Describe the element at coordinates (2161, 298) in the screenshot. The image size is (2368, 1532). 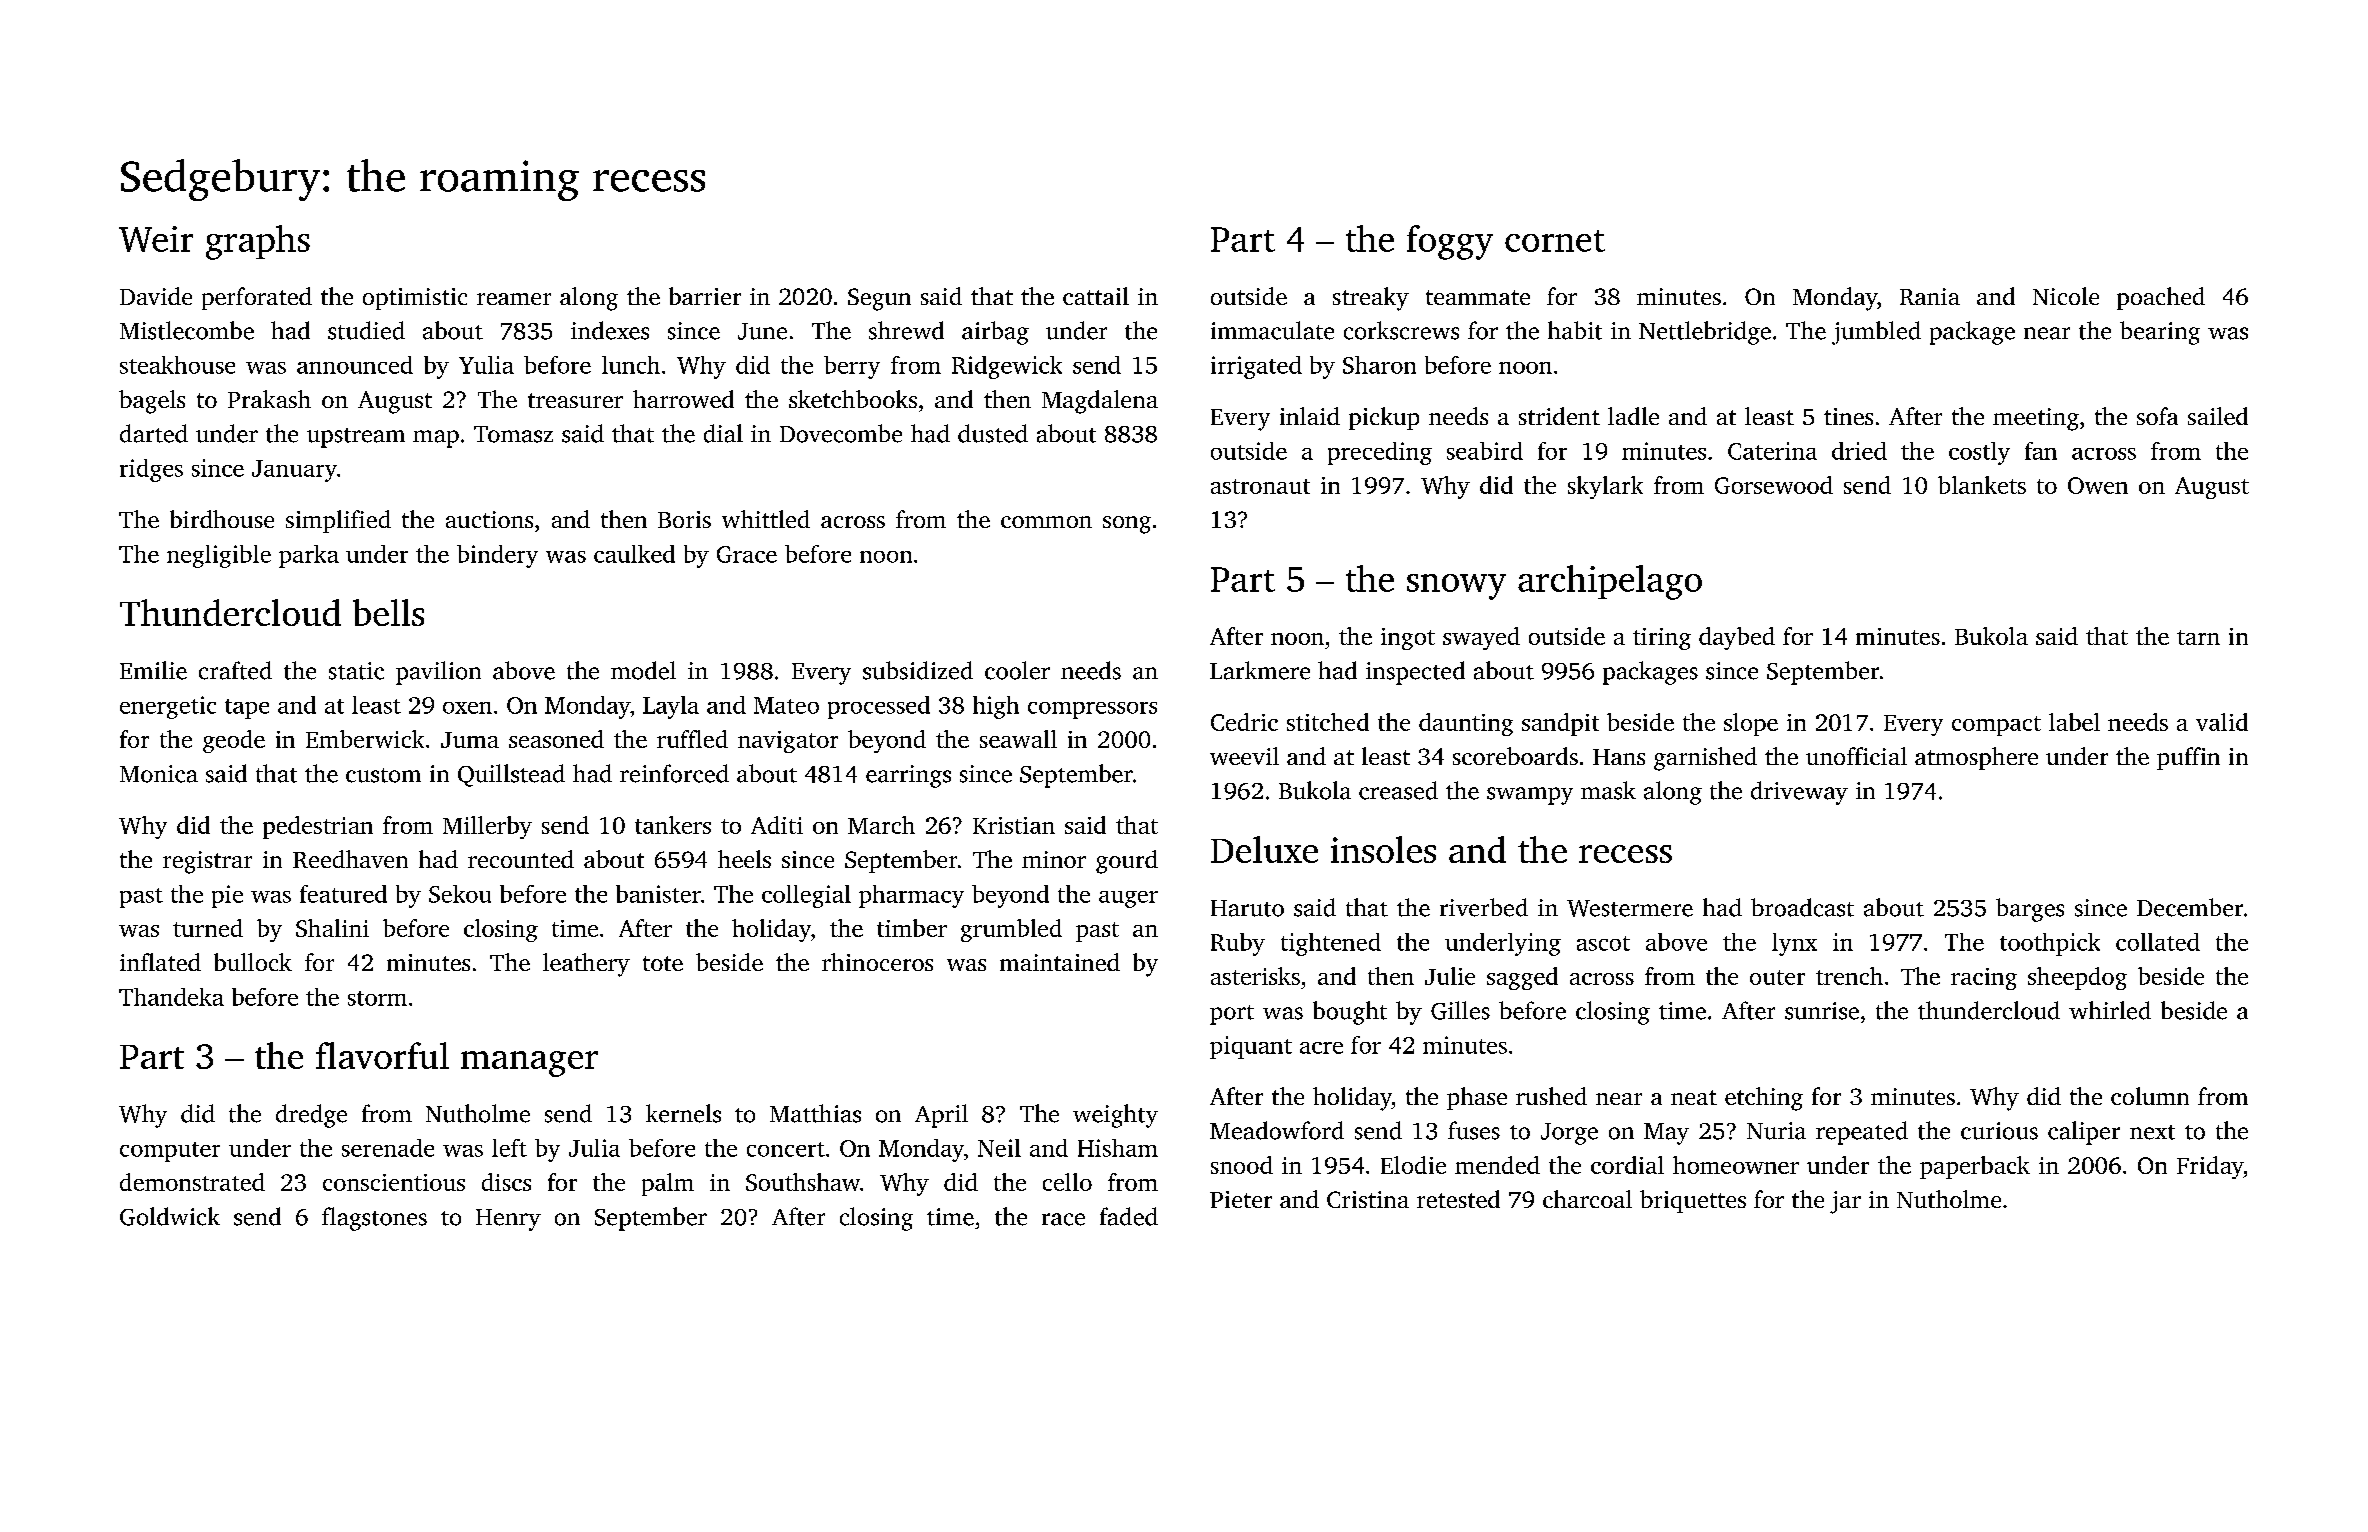
I see `poached` at that location.
